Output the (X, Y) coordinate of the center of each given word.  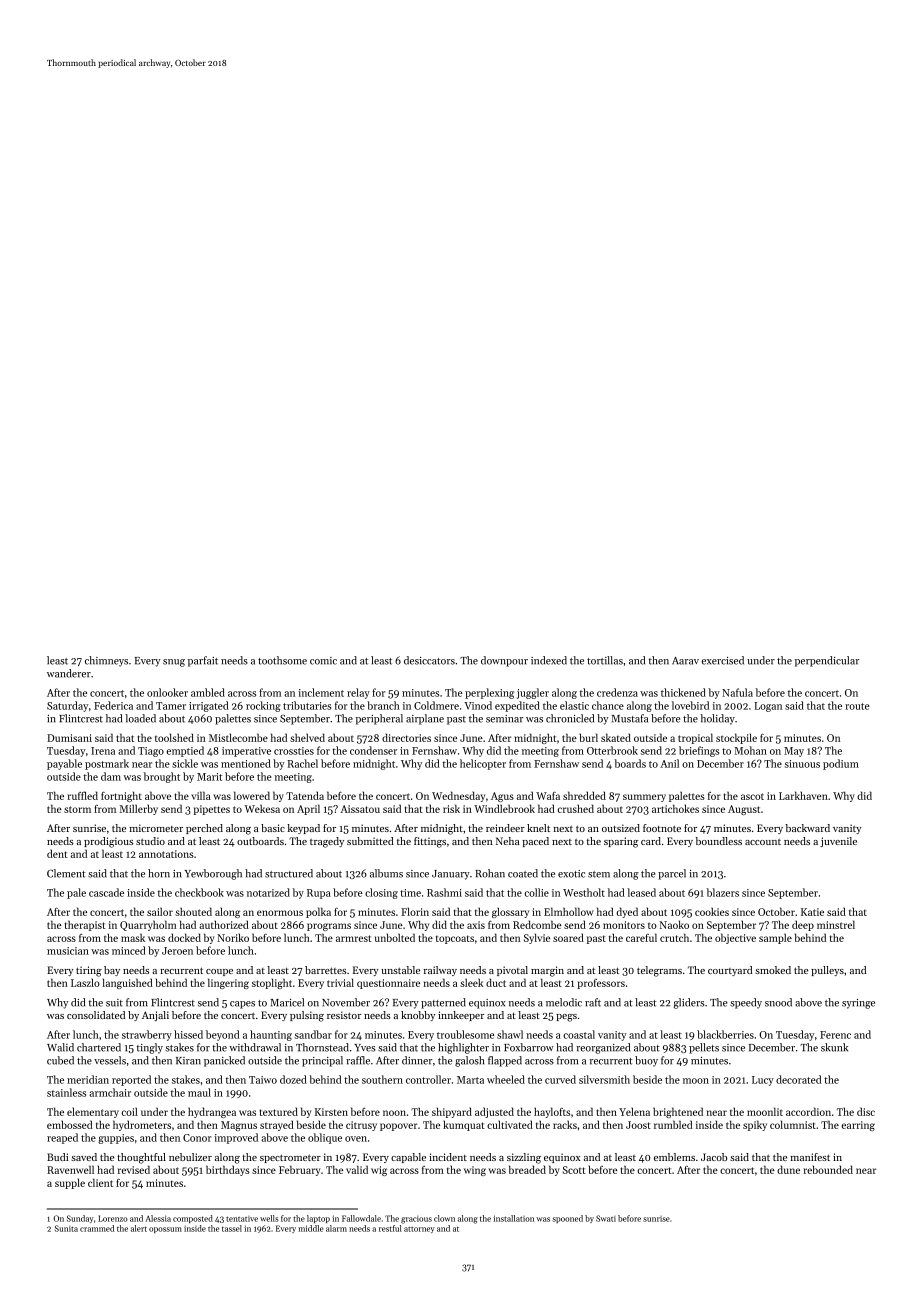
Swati (606, 1218)
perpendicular (827, 661)
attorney (419, 1229)
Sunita (66, 1228)
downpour (504, 661)
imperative (246, 752)
